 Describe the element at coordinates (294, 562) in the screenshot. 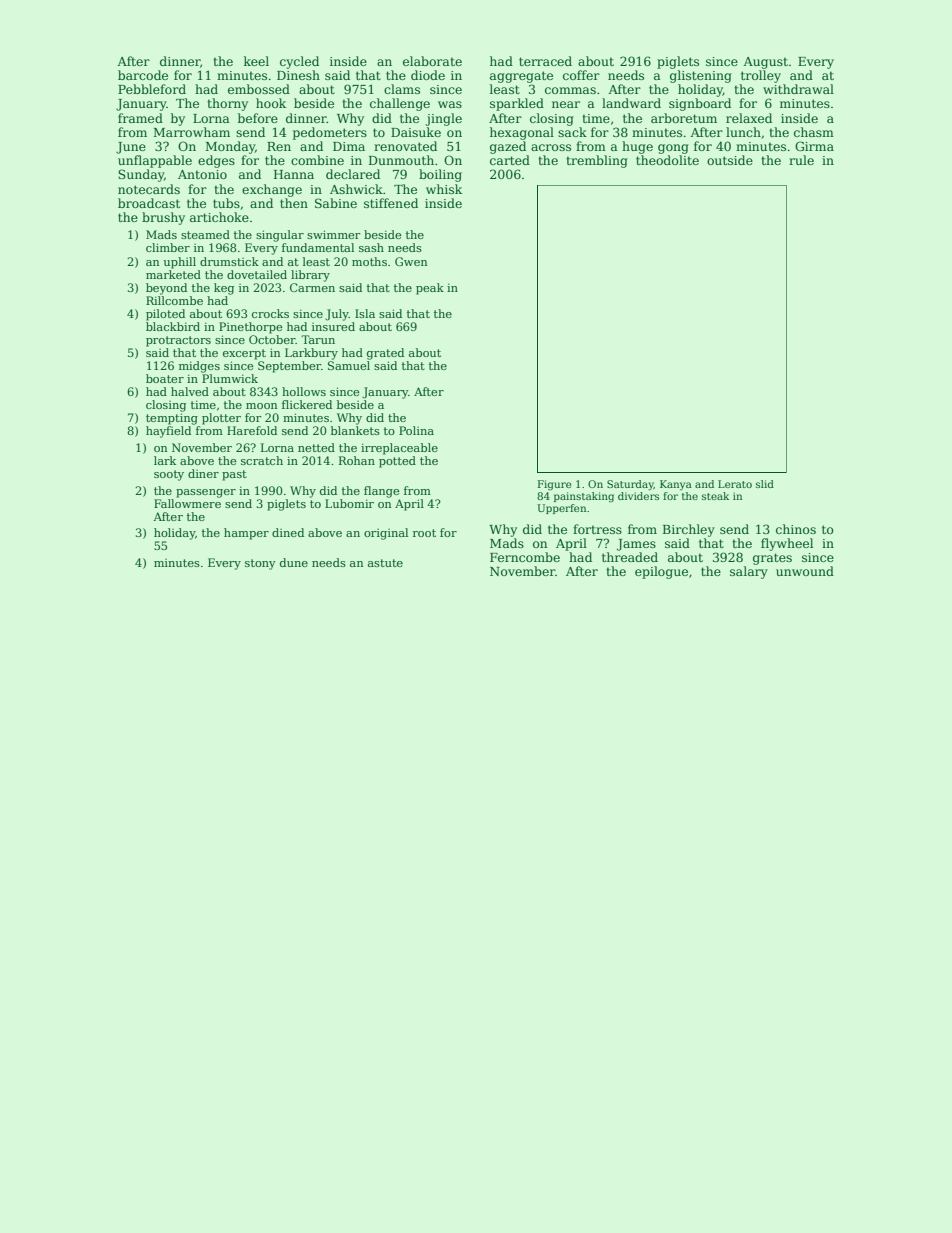

I see `dune` at that location.
